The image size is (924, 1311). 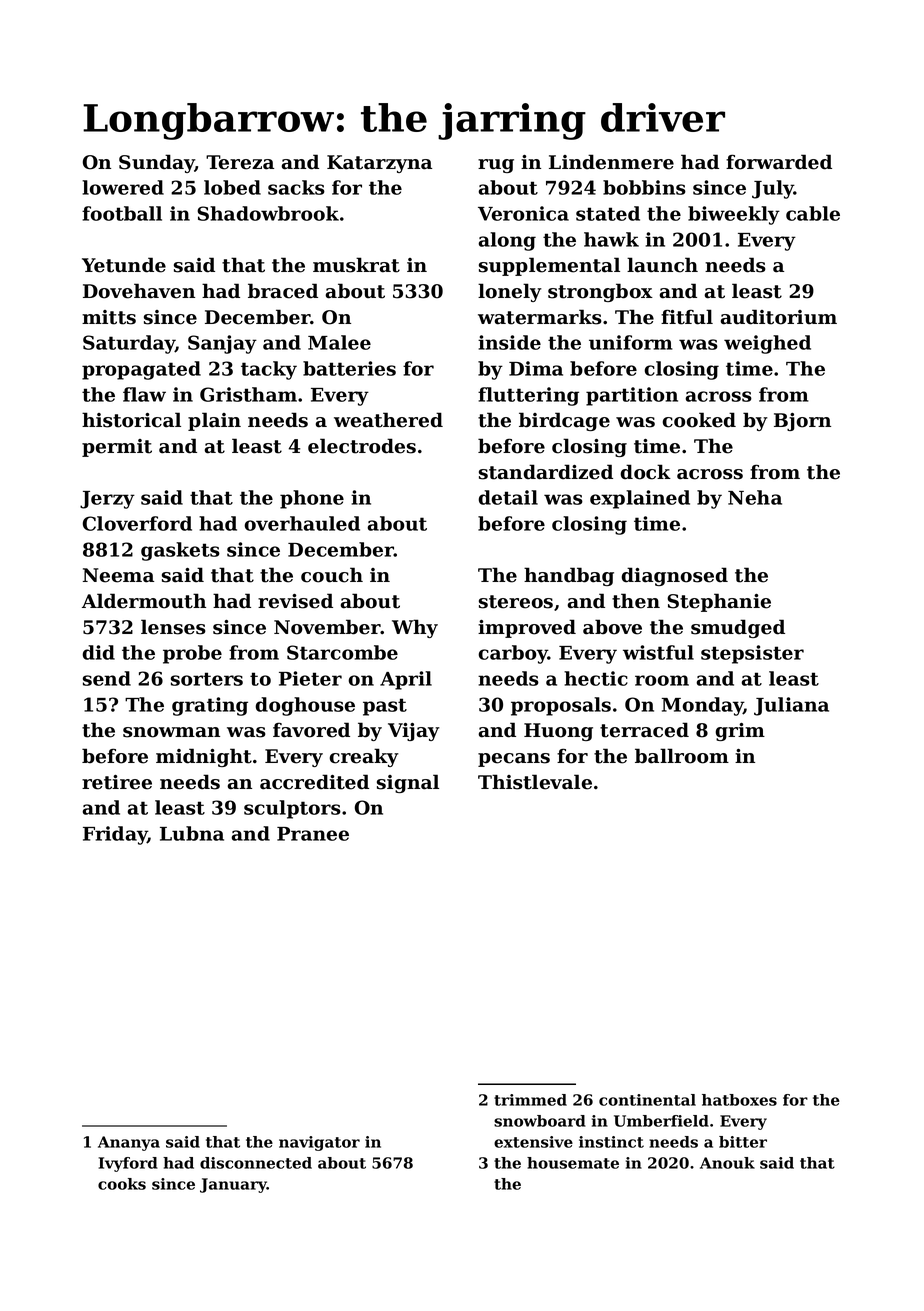 I want to click on navigator, so click(x=319, y=1143).
